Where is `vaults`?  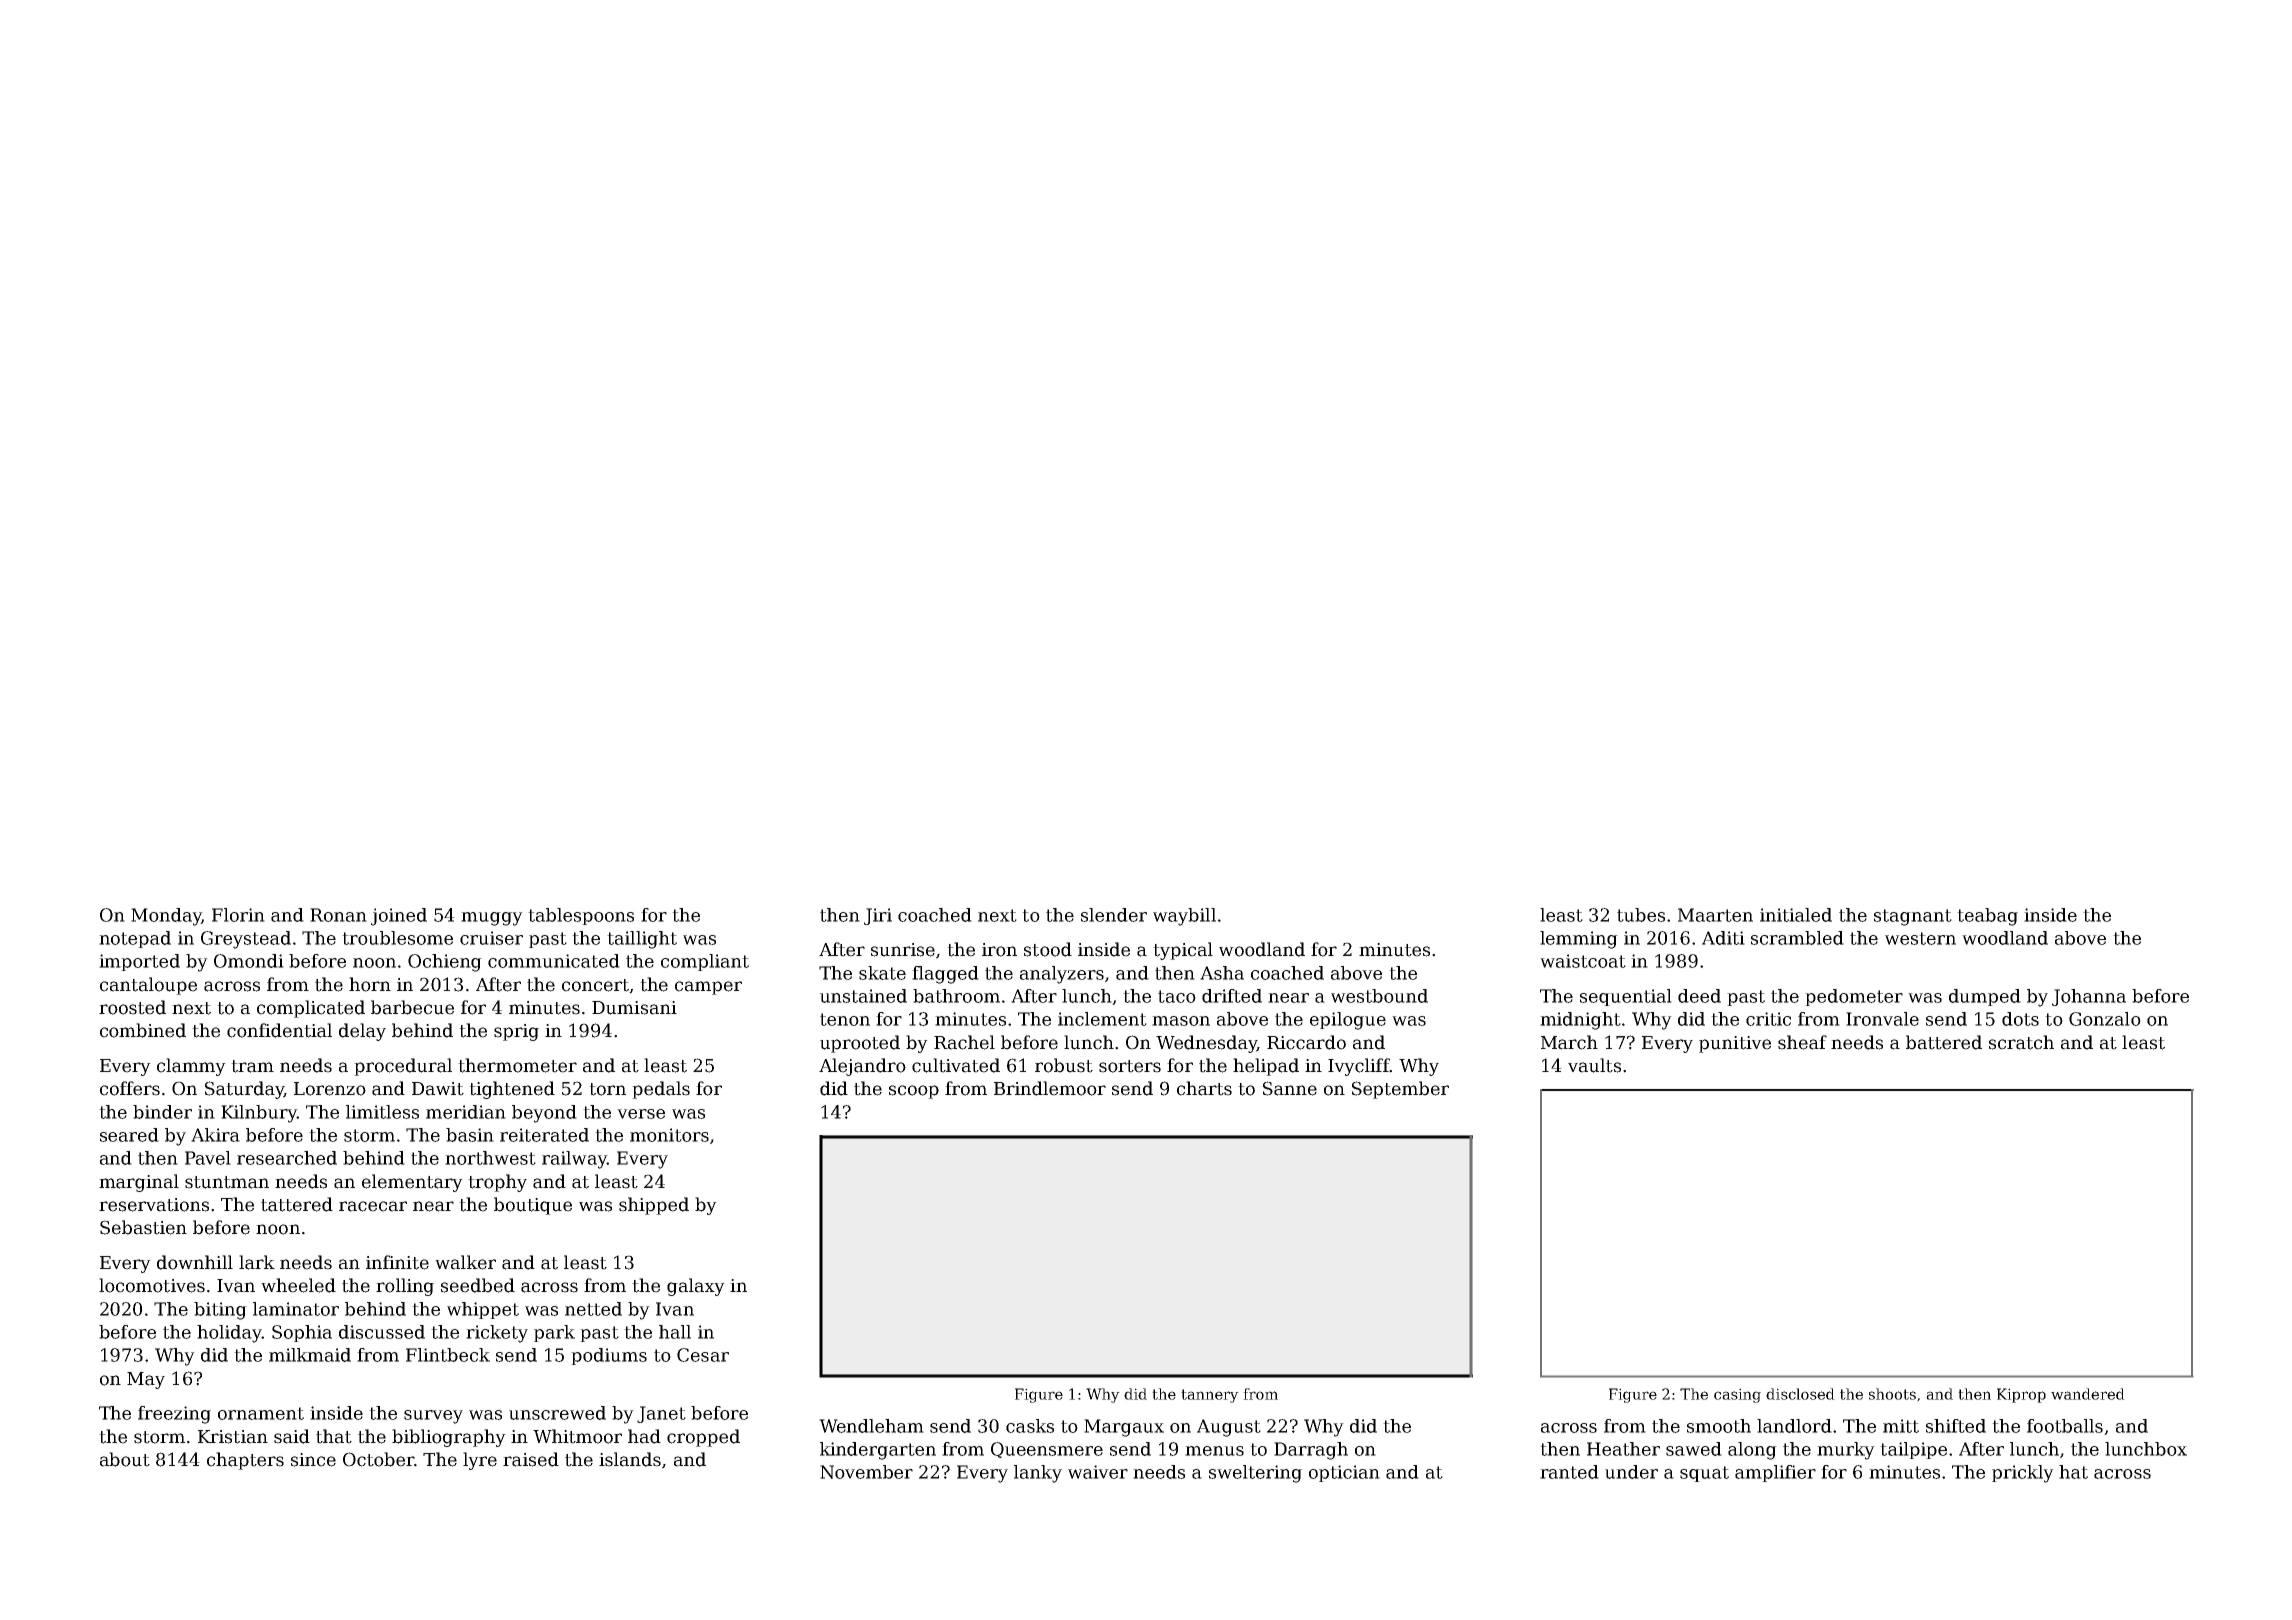
vaults is located at coordinates (1594, 1065).
